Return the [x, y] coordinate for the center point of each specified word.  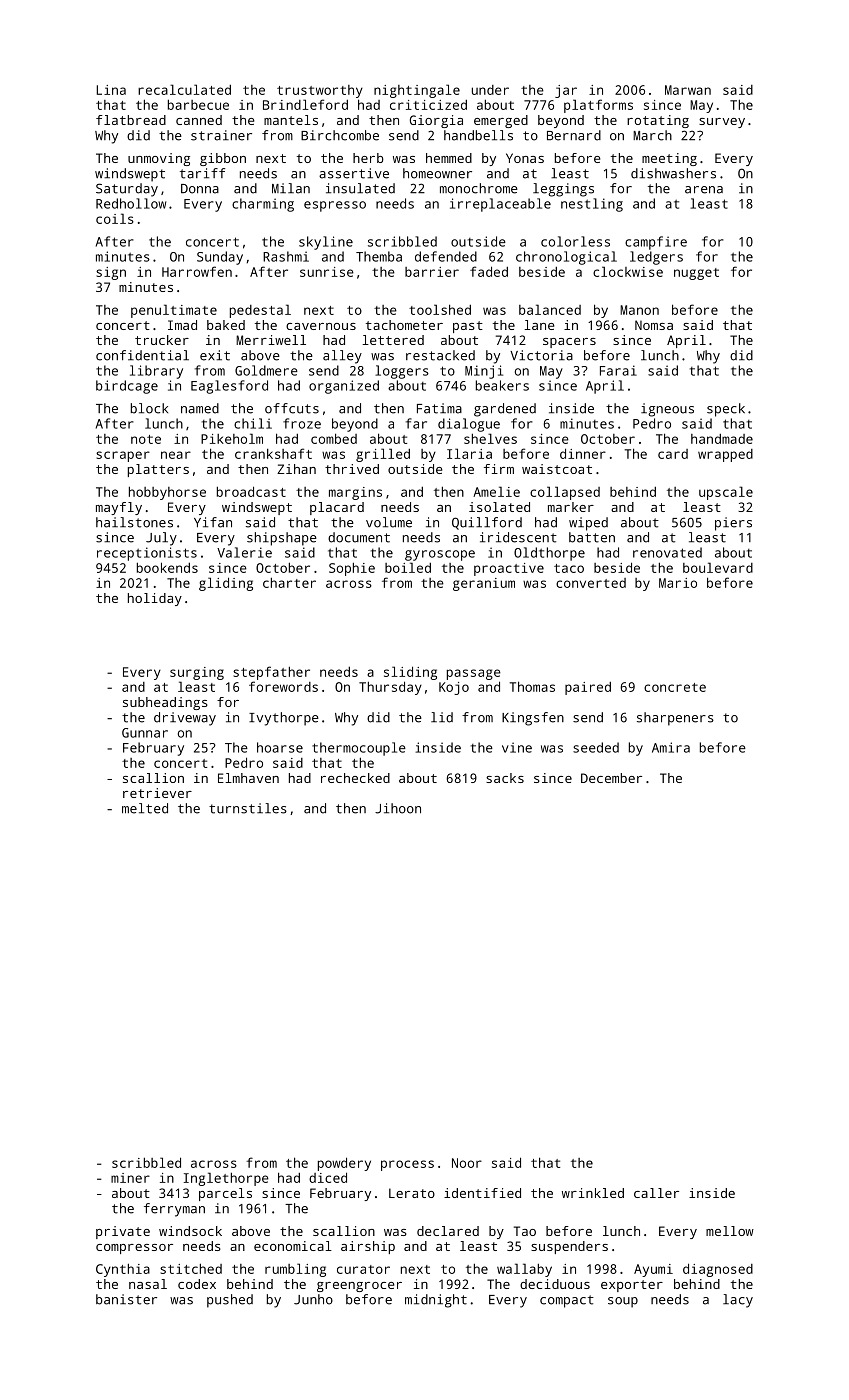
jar [566, 91]
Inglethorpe [226, 1179]
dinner [583, 453]
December [611, 778]
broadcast [251, 491]
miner [130, 1178]
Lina [111, 90]
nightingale [417, 91]
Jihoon [398, 808]
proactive [509, 569]
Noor [467, 1163]
